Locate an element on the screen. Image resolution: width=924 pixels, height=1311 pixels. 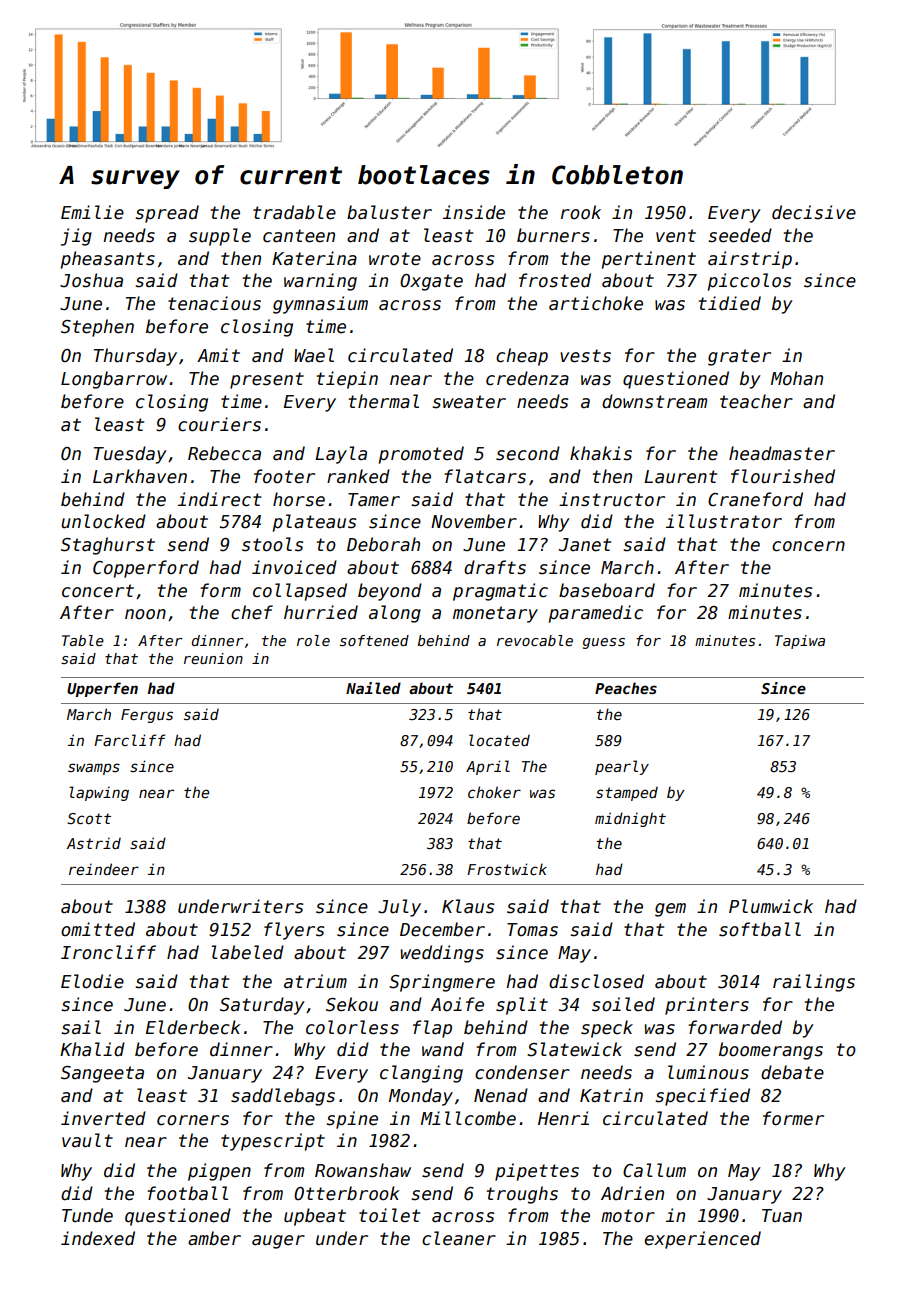
spine is located at coordinates (352, 1120).
